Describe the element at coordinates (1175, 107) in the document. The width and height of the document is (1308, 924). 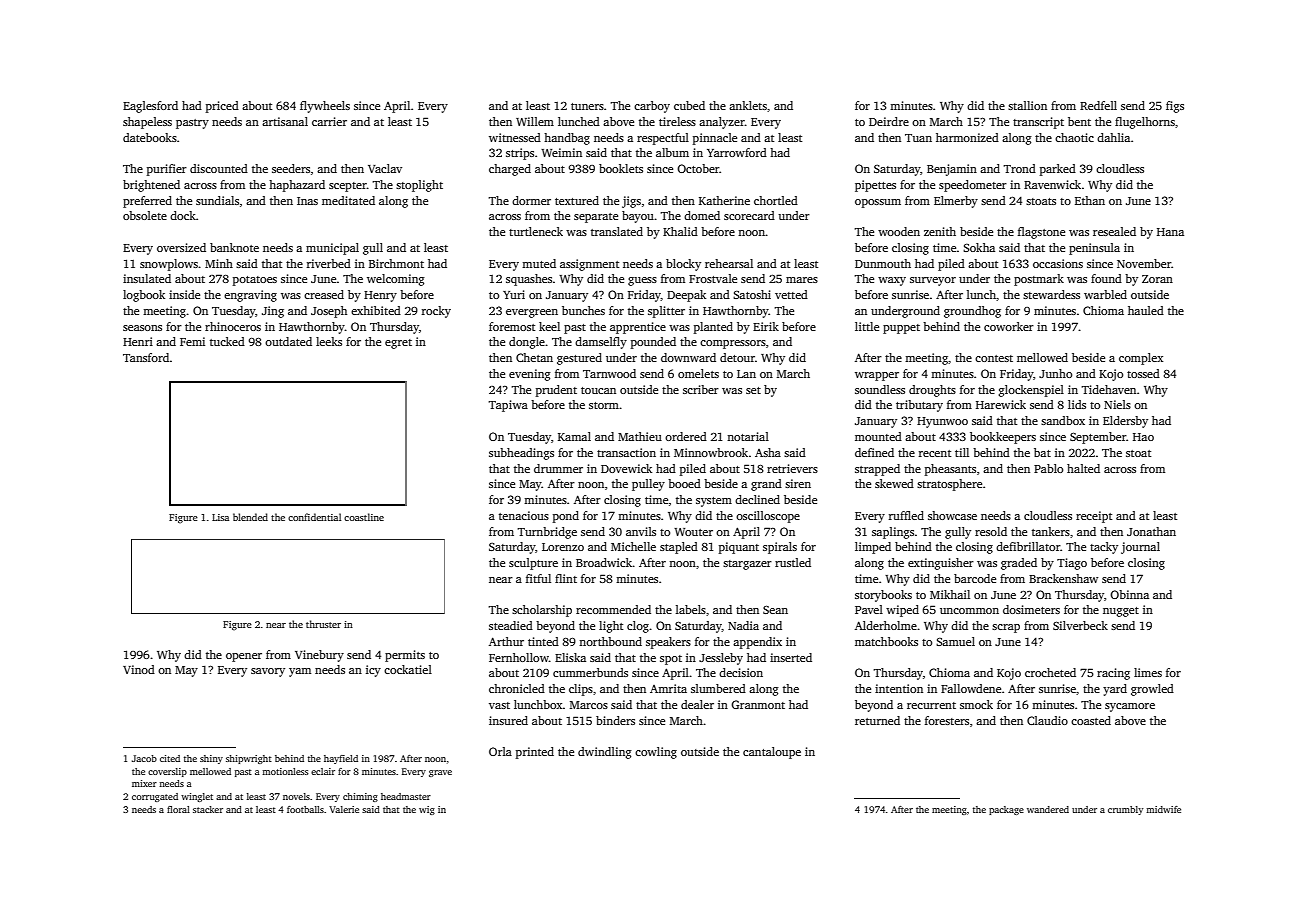
I see `figs` at that location.
